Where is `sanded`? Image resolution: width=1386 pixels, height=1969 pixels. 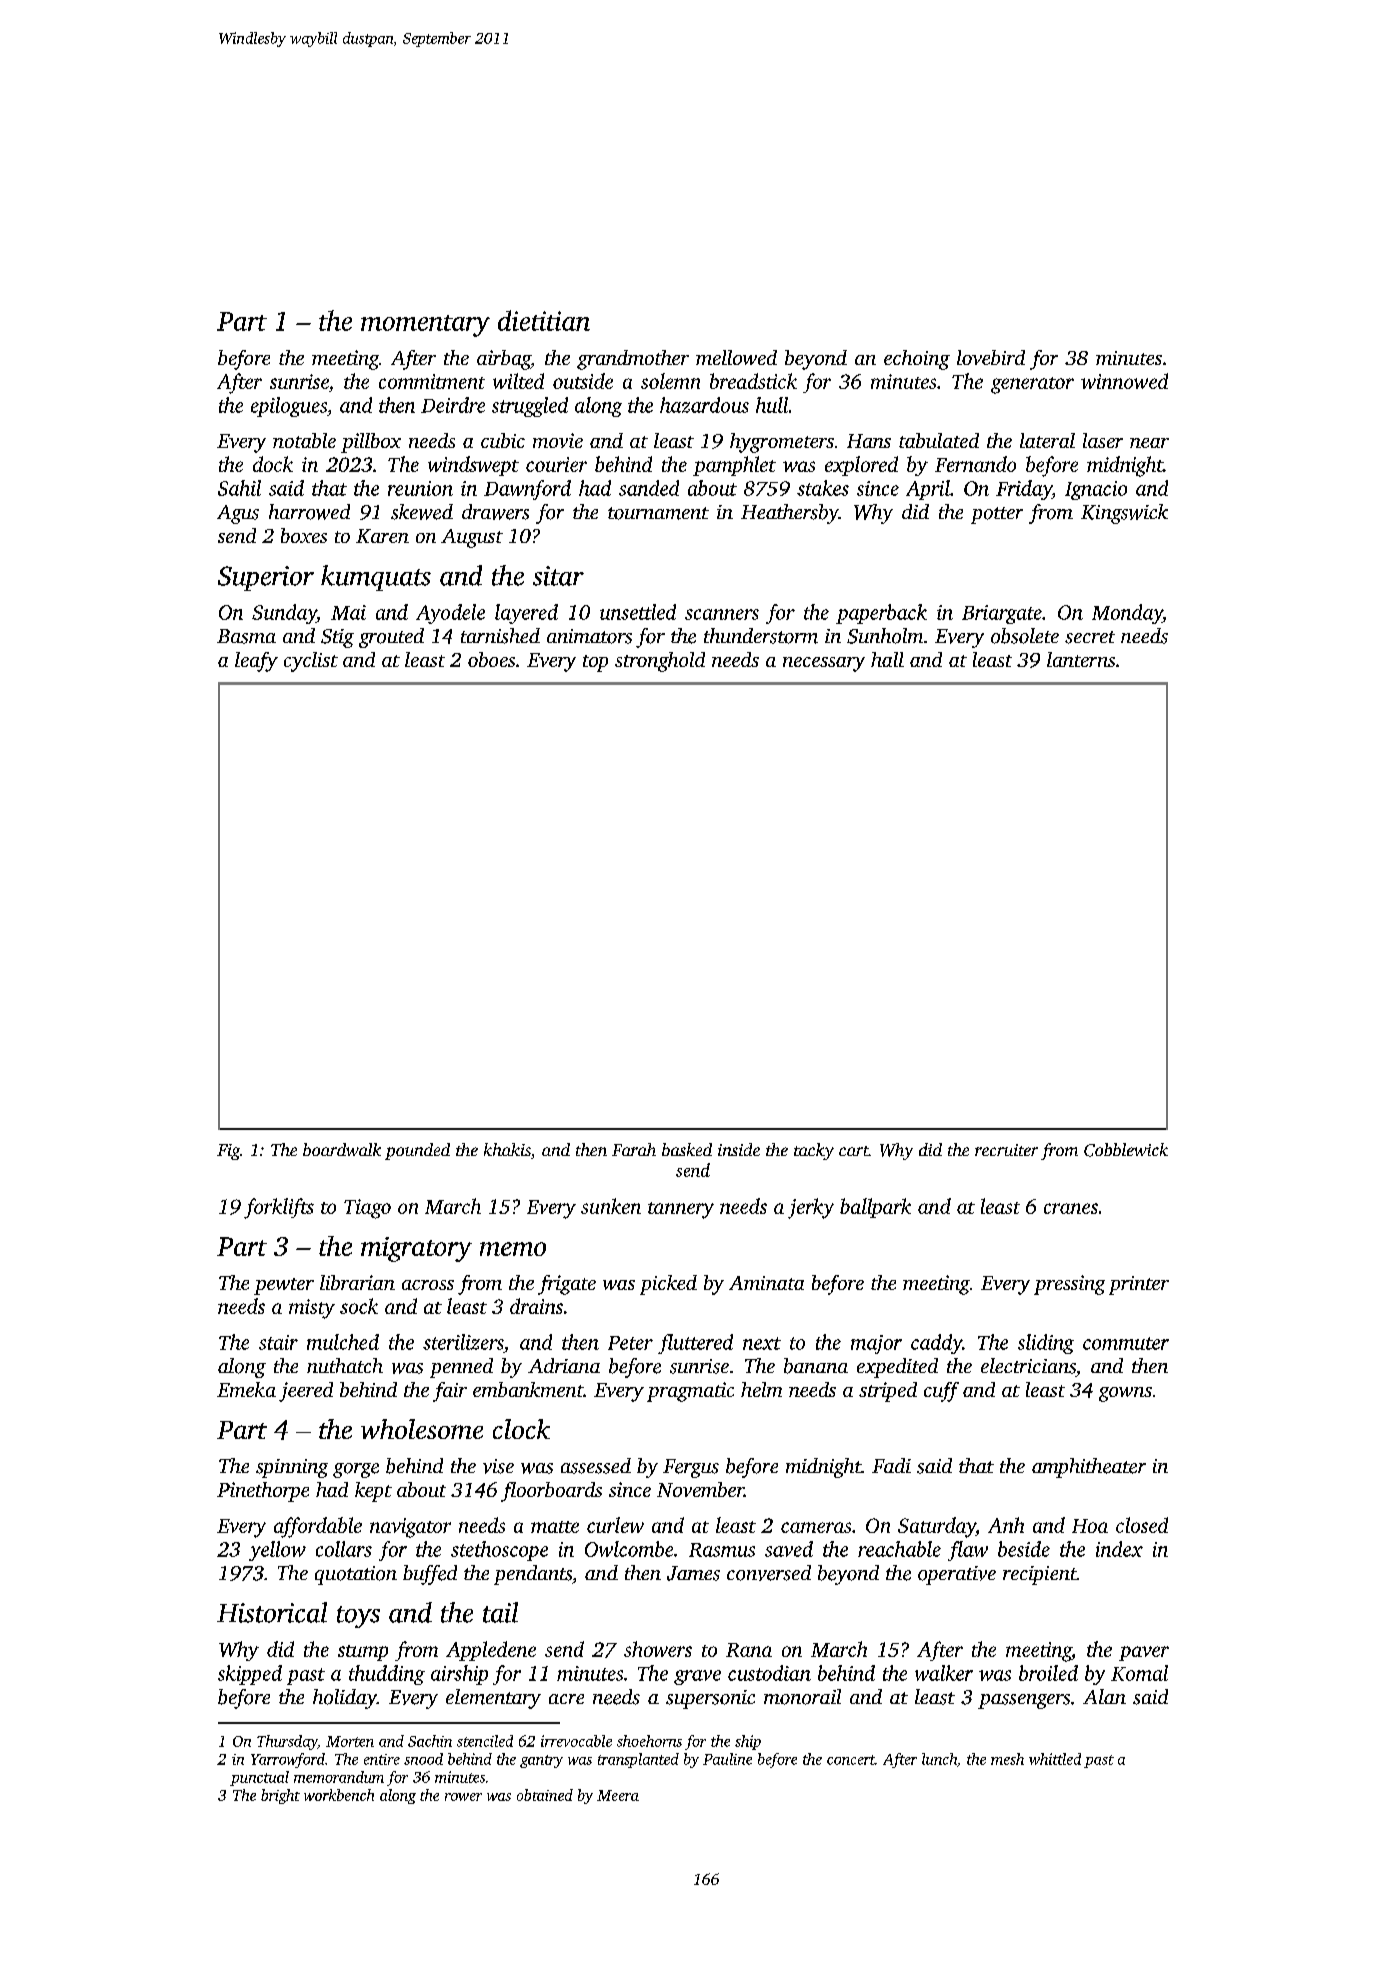
sanded is located at coordinates (649, 488).
